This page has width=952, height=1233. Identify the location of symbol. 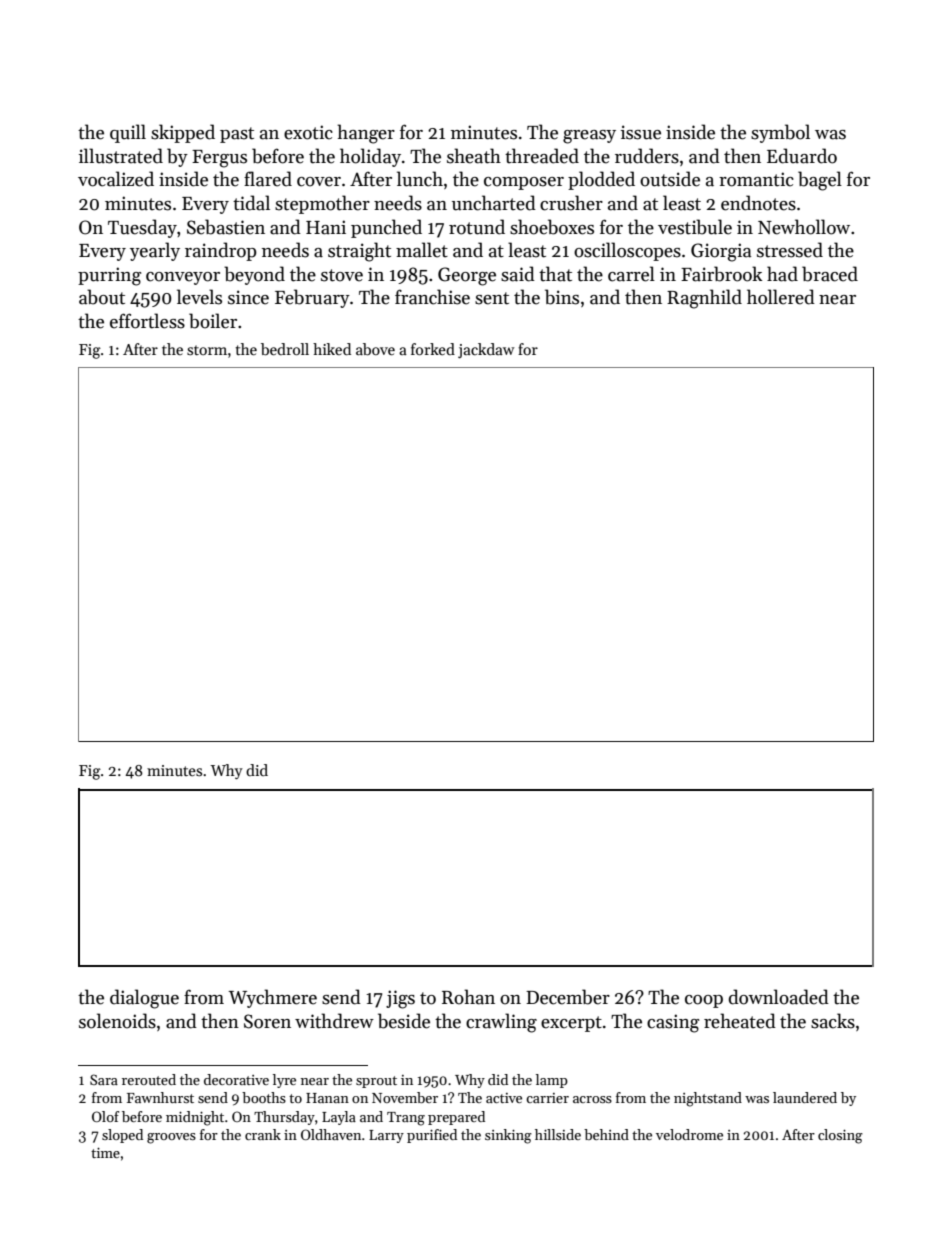
(780, 133).
